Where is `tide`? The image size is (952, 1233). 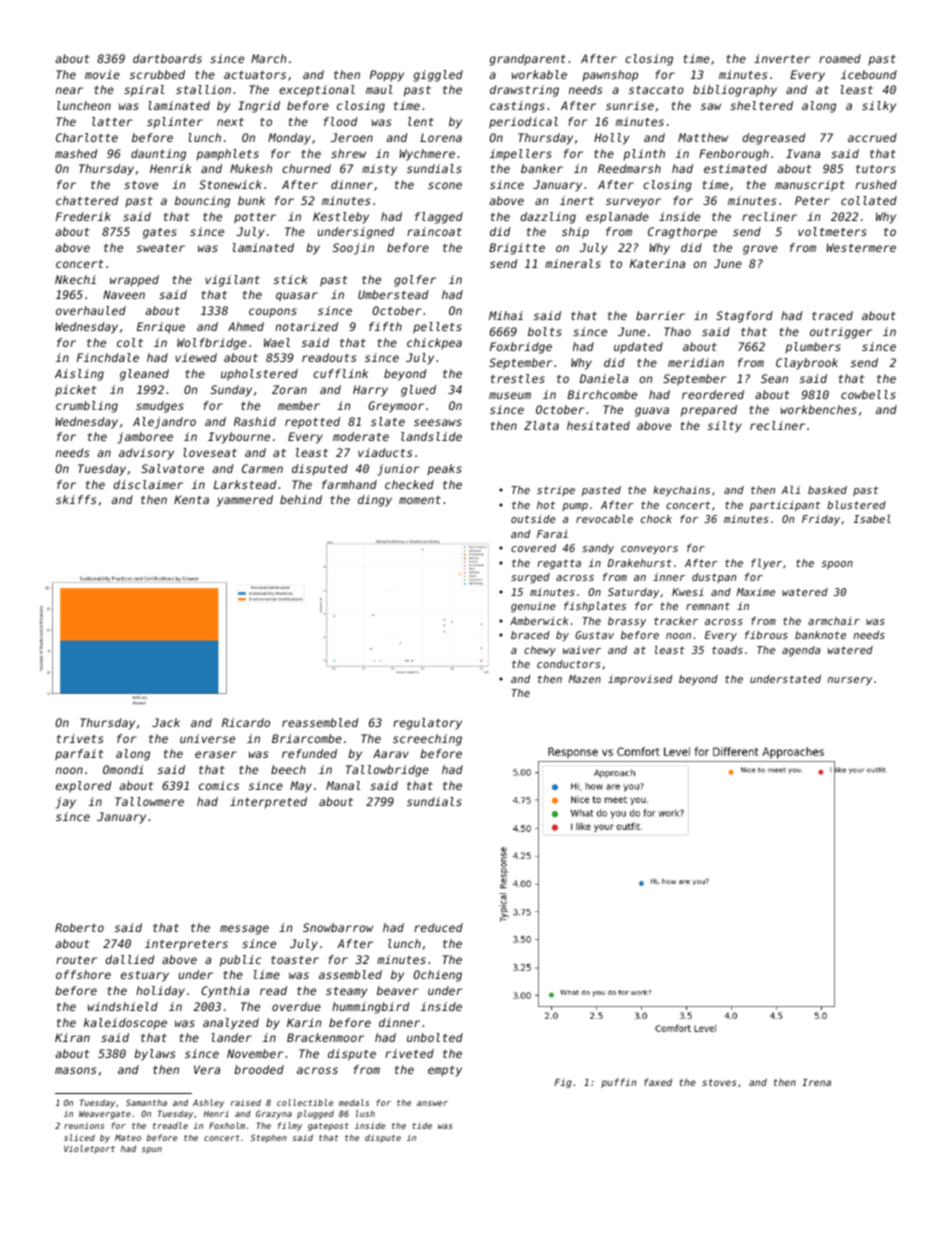 tide is located at coordinates (422, 1125).
